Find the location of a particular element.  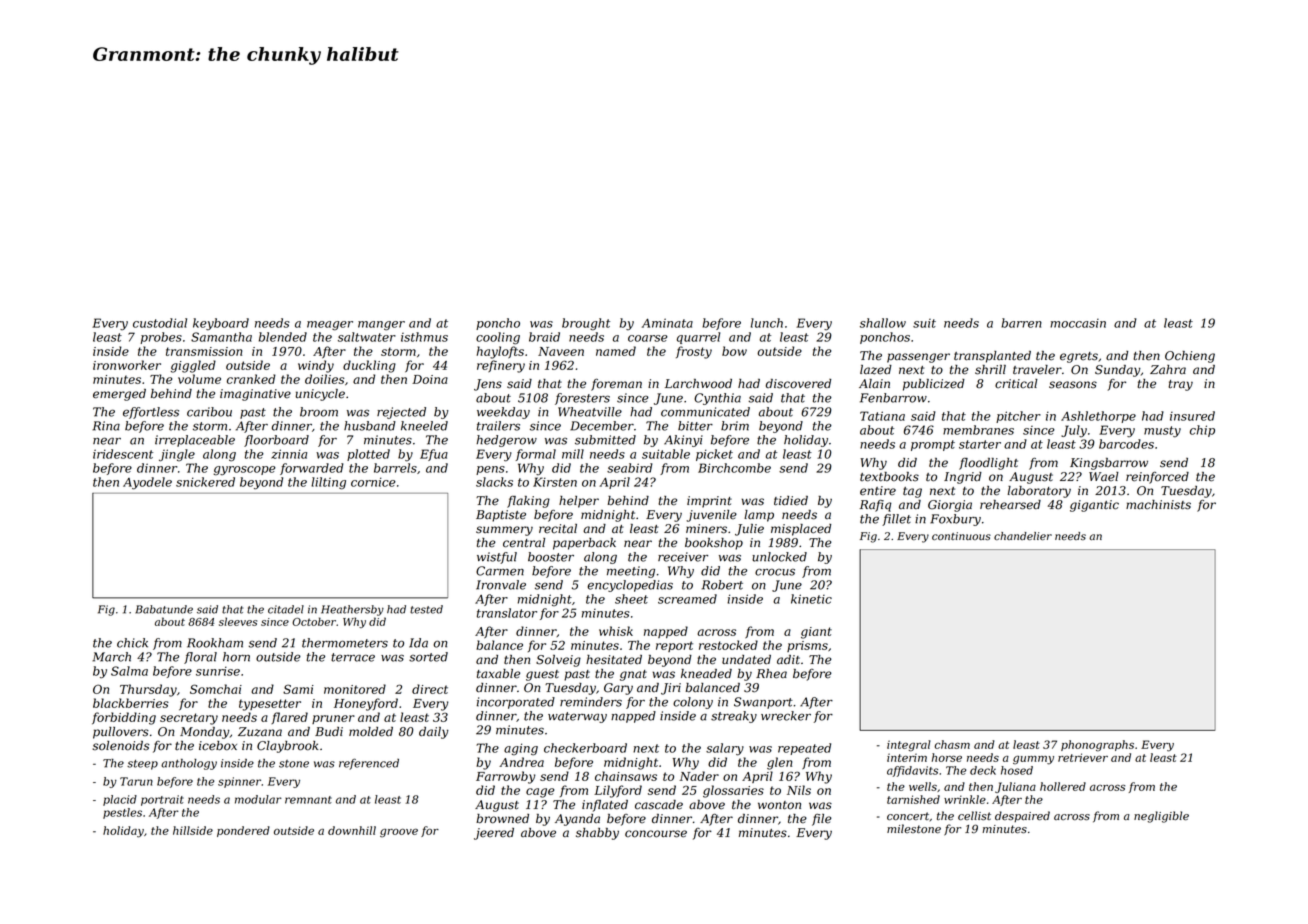

colony is located at coordinates (693, 703).
